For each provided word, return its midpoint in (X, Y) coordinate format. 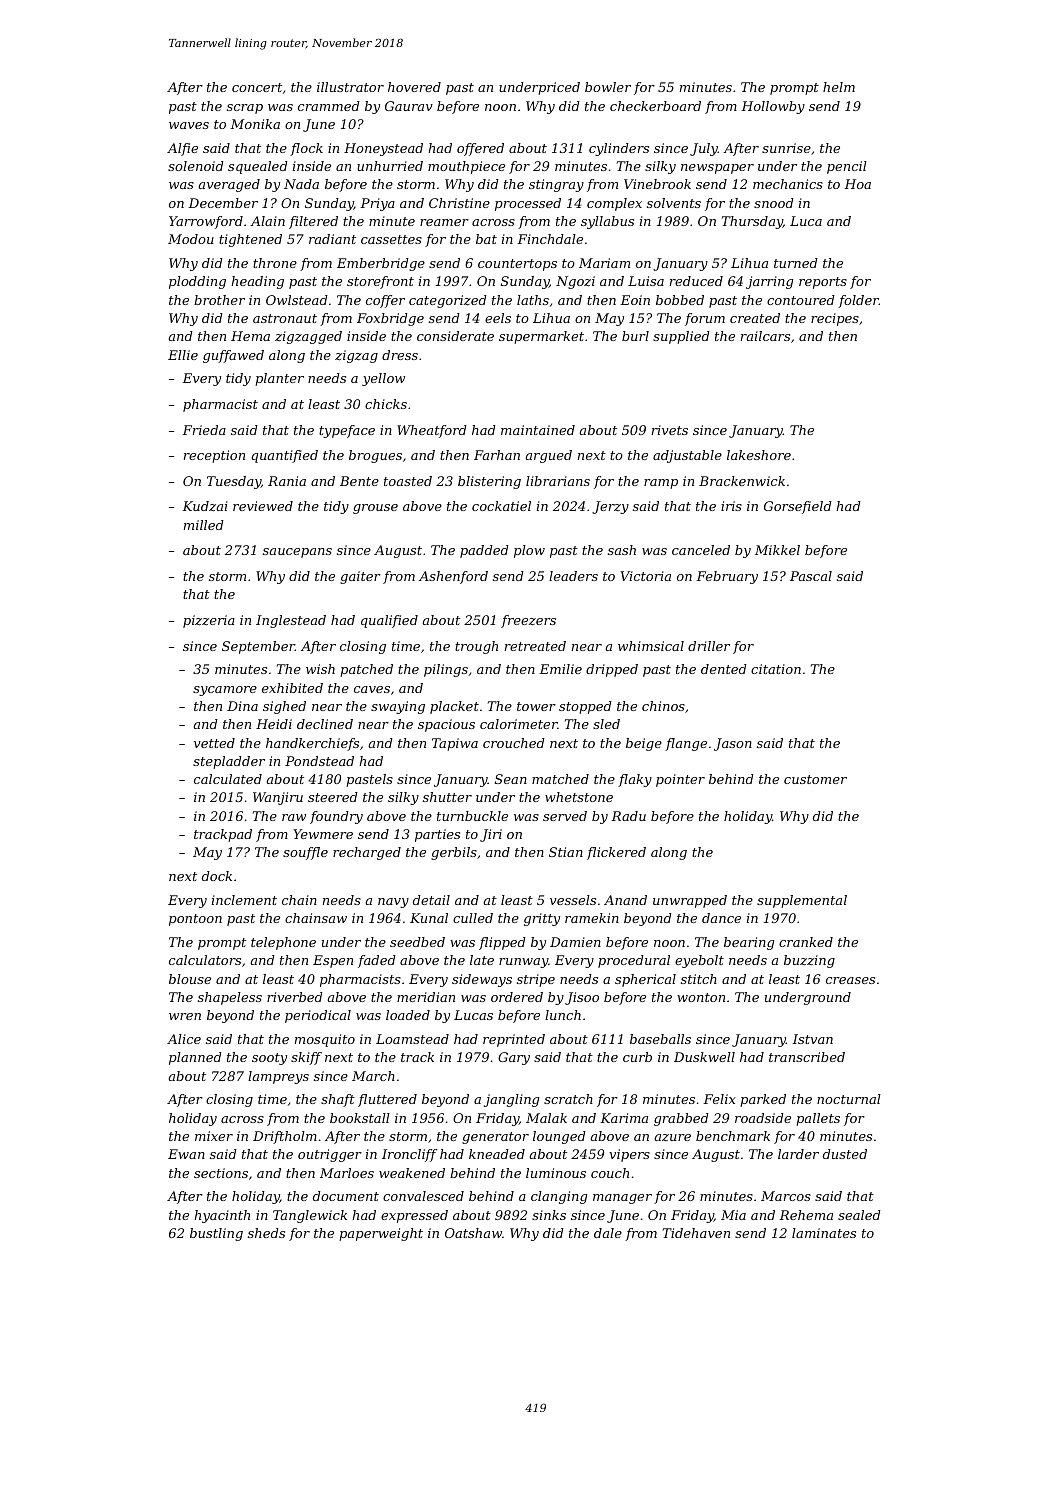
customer (815, 779)
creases (850, 980)
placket (454, 707)
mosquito (325, 1040)
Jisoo (582, 998)
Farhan (497, 455)
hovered (414, 87)
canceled (701, 550)
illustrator (350, 87)
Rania (287, 481)
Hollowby (773, 107)
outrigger (330, 1155)
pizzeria (209, 621)
